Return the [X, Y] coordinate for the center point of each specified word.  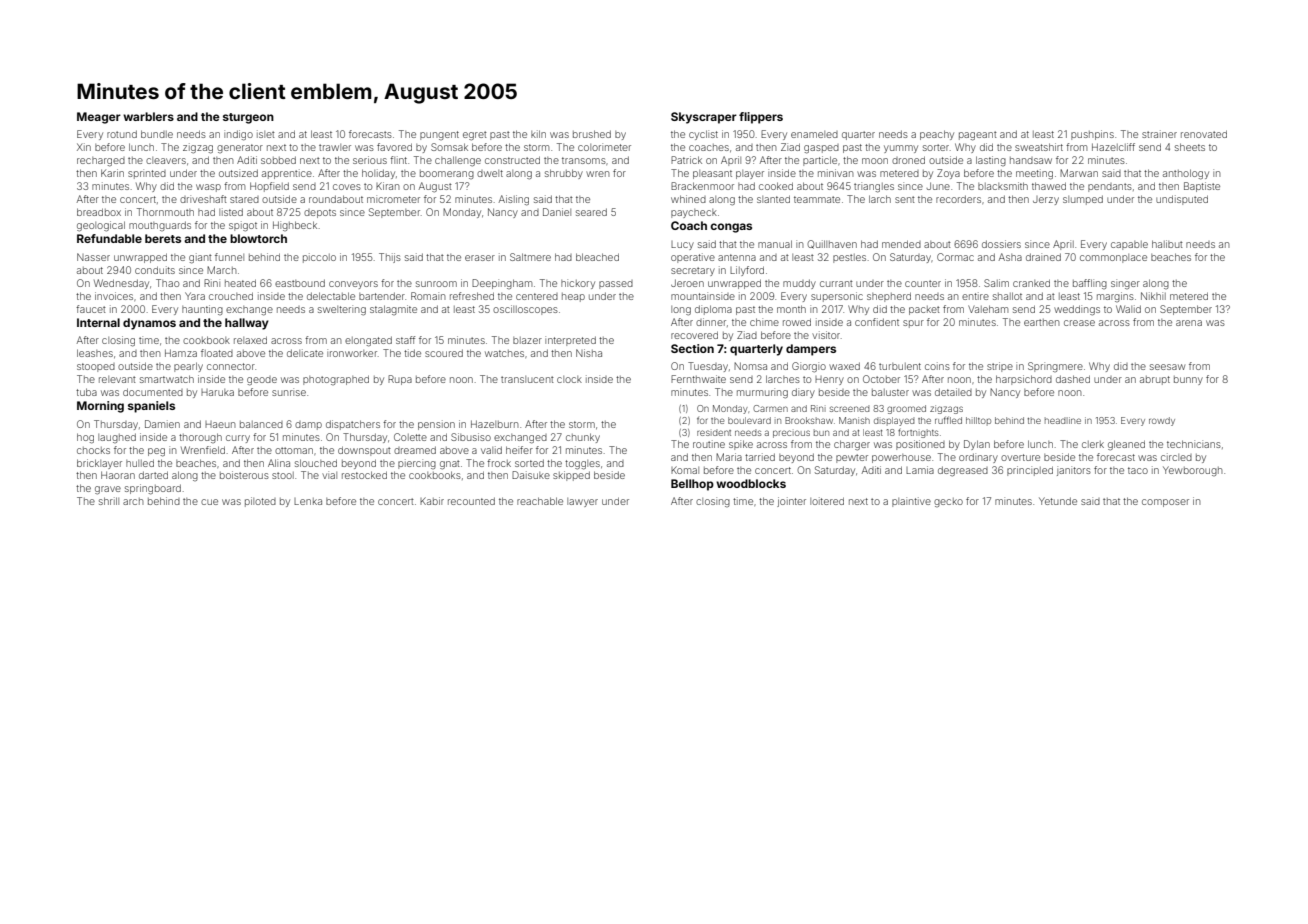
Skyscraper [704, 118]
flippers [761, 118]
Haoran [118, 475]
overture [1020, 457]
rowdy [1162, 421]
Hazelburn [494, 424]
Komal [685, 470]
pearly [188, 367]
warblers [148, 116]
